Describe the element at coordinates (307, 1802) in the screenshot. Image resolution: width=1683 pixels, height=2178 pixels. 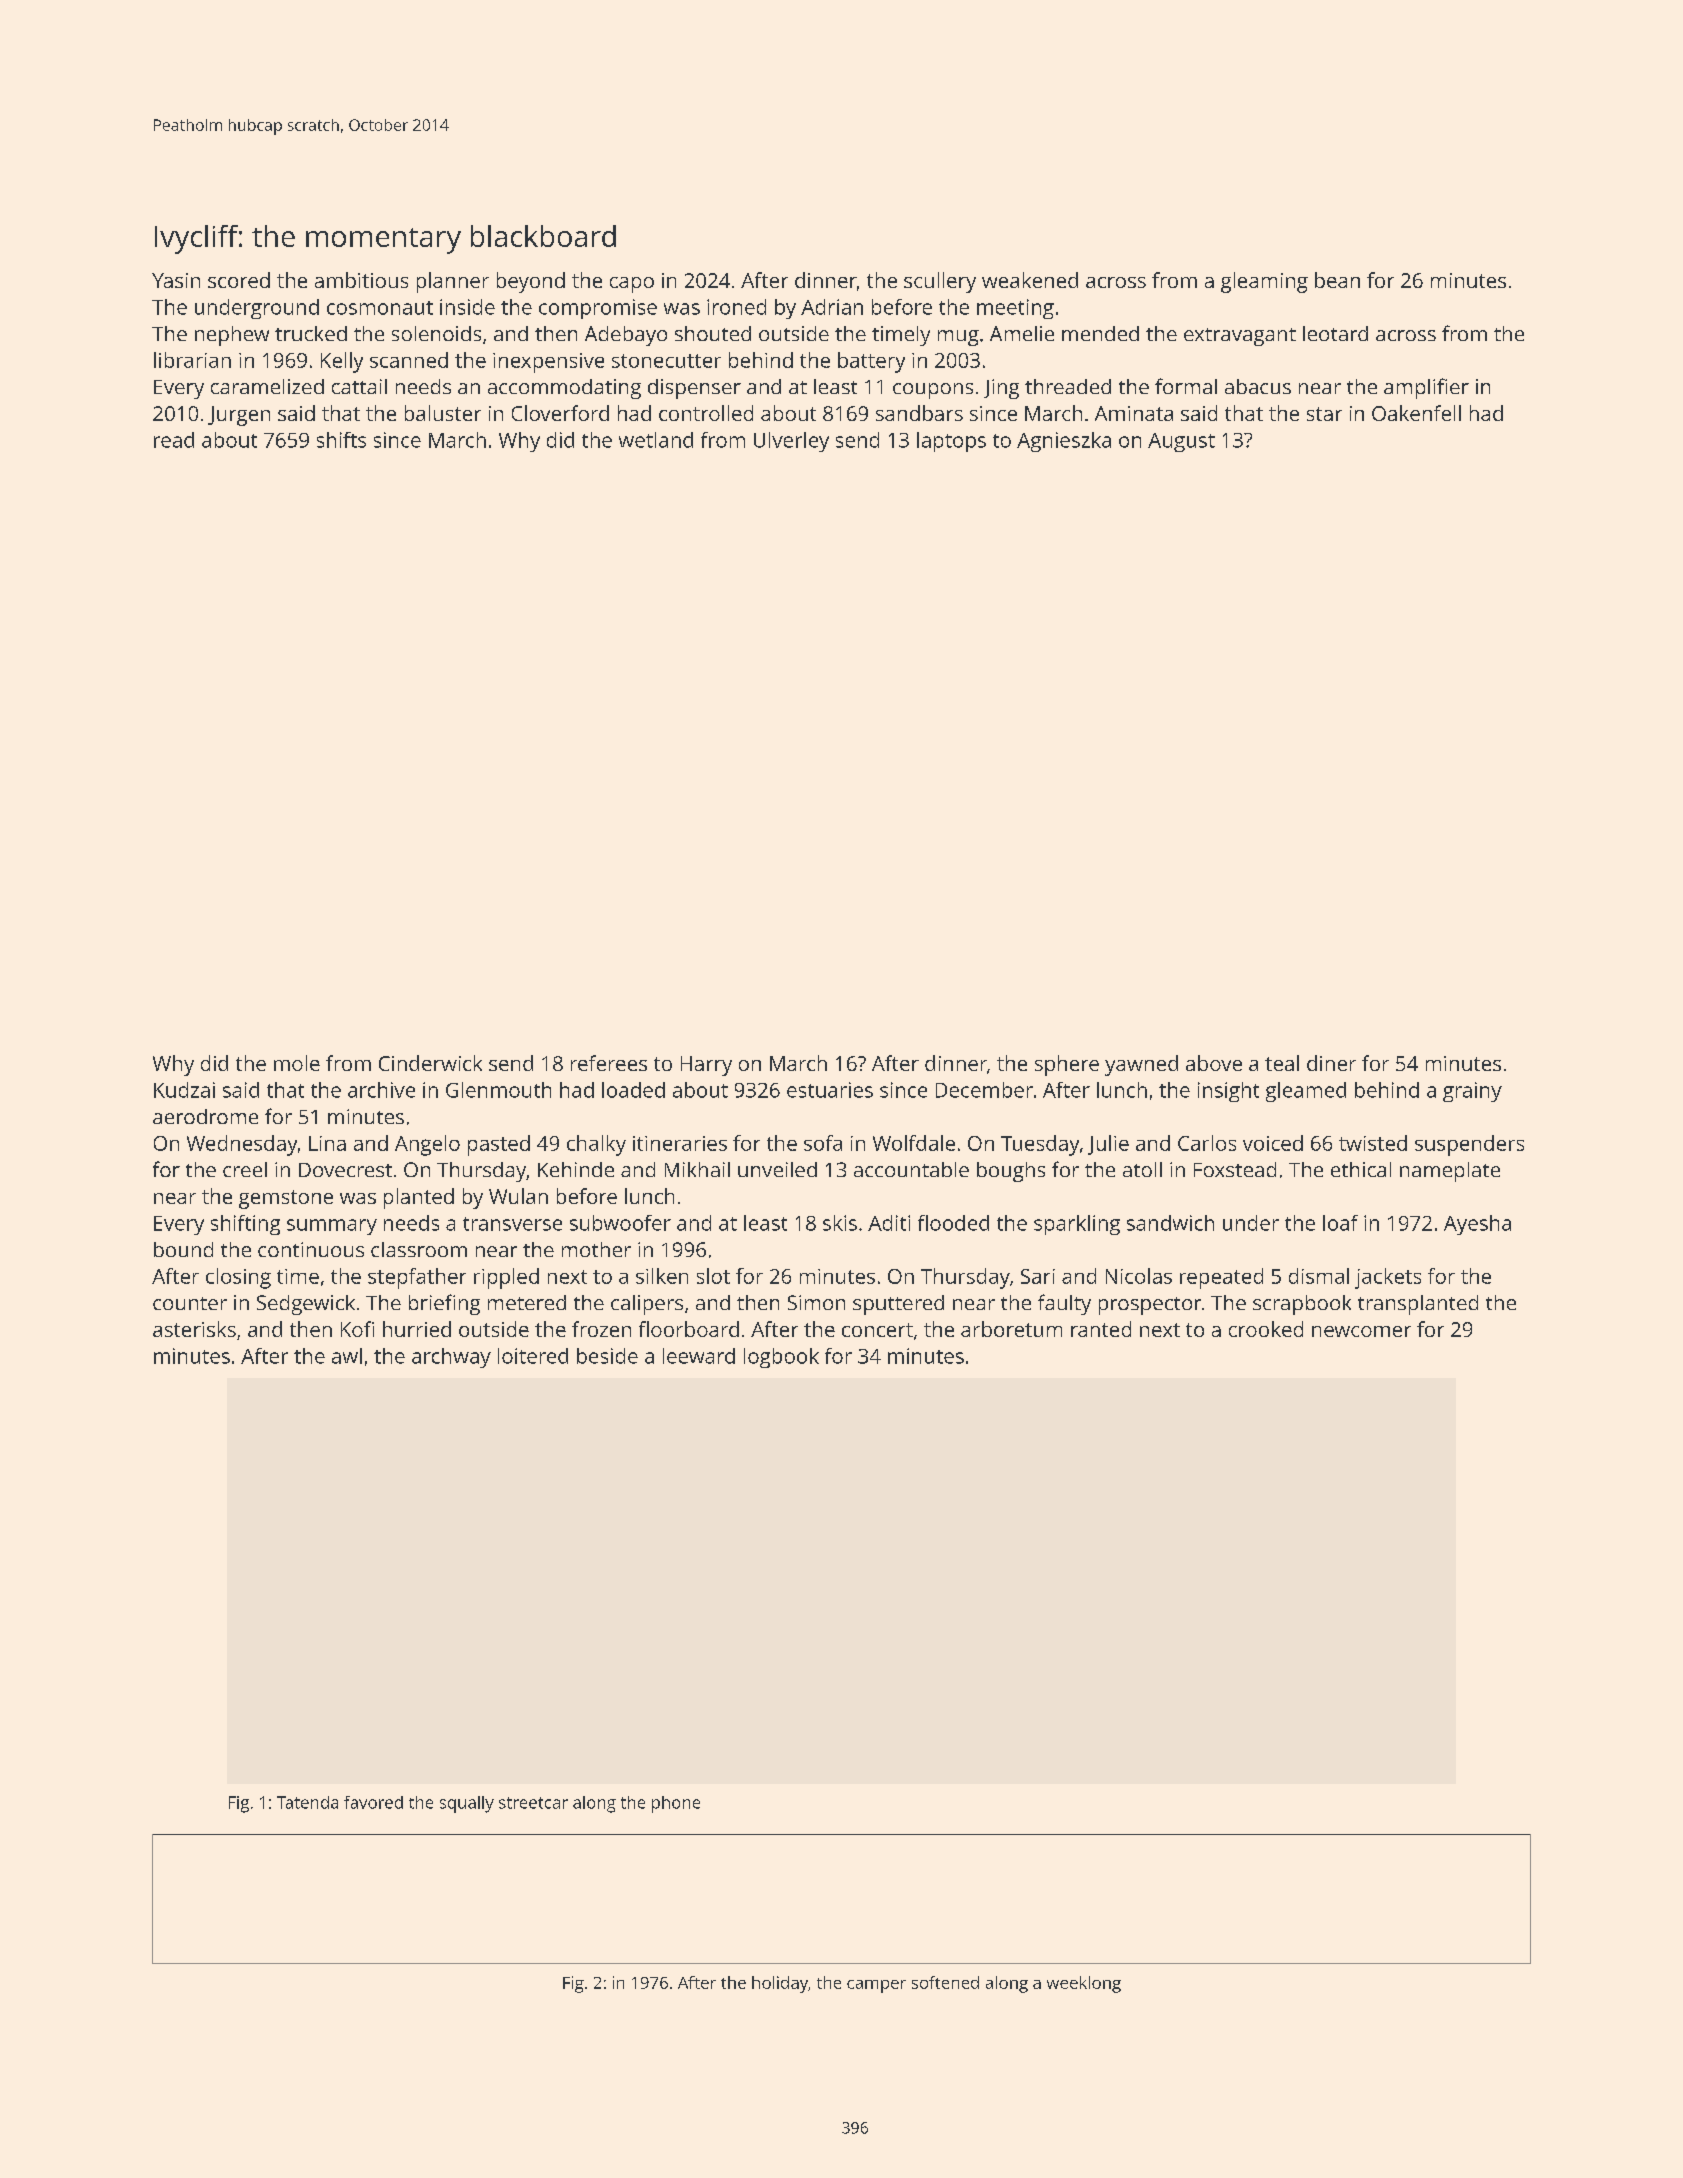
I see `Tatenda` at that location.
